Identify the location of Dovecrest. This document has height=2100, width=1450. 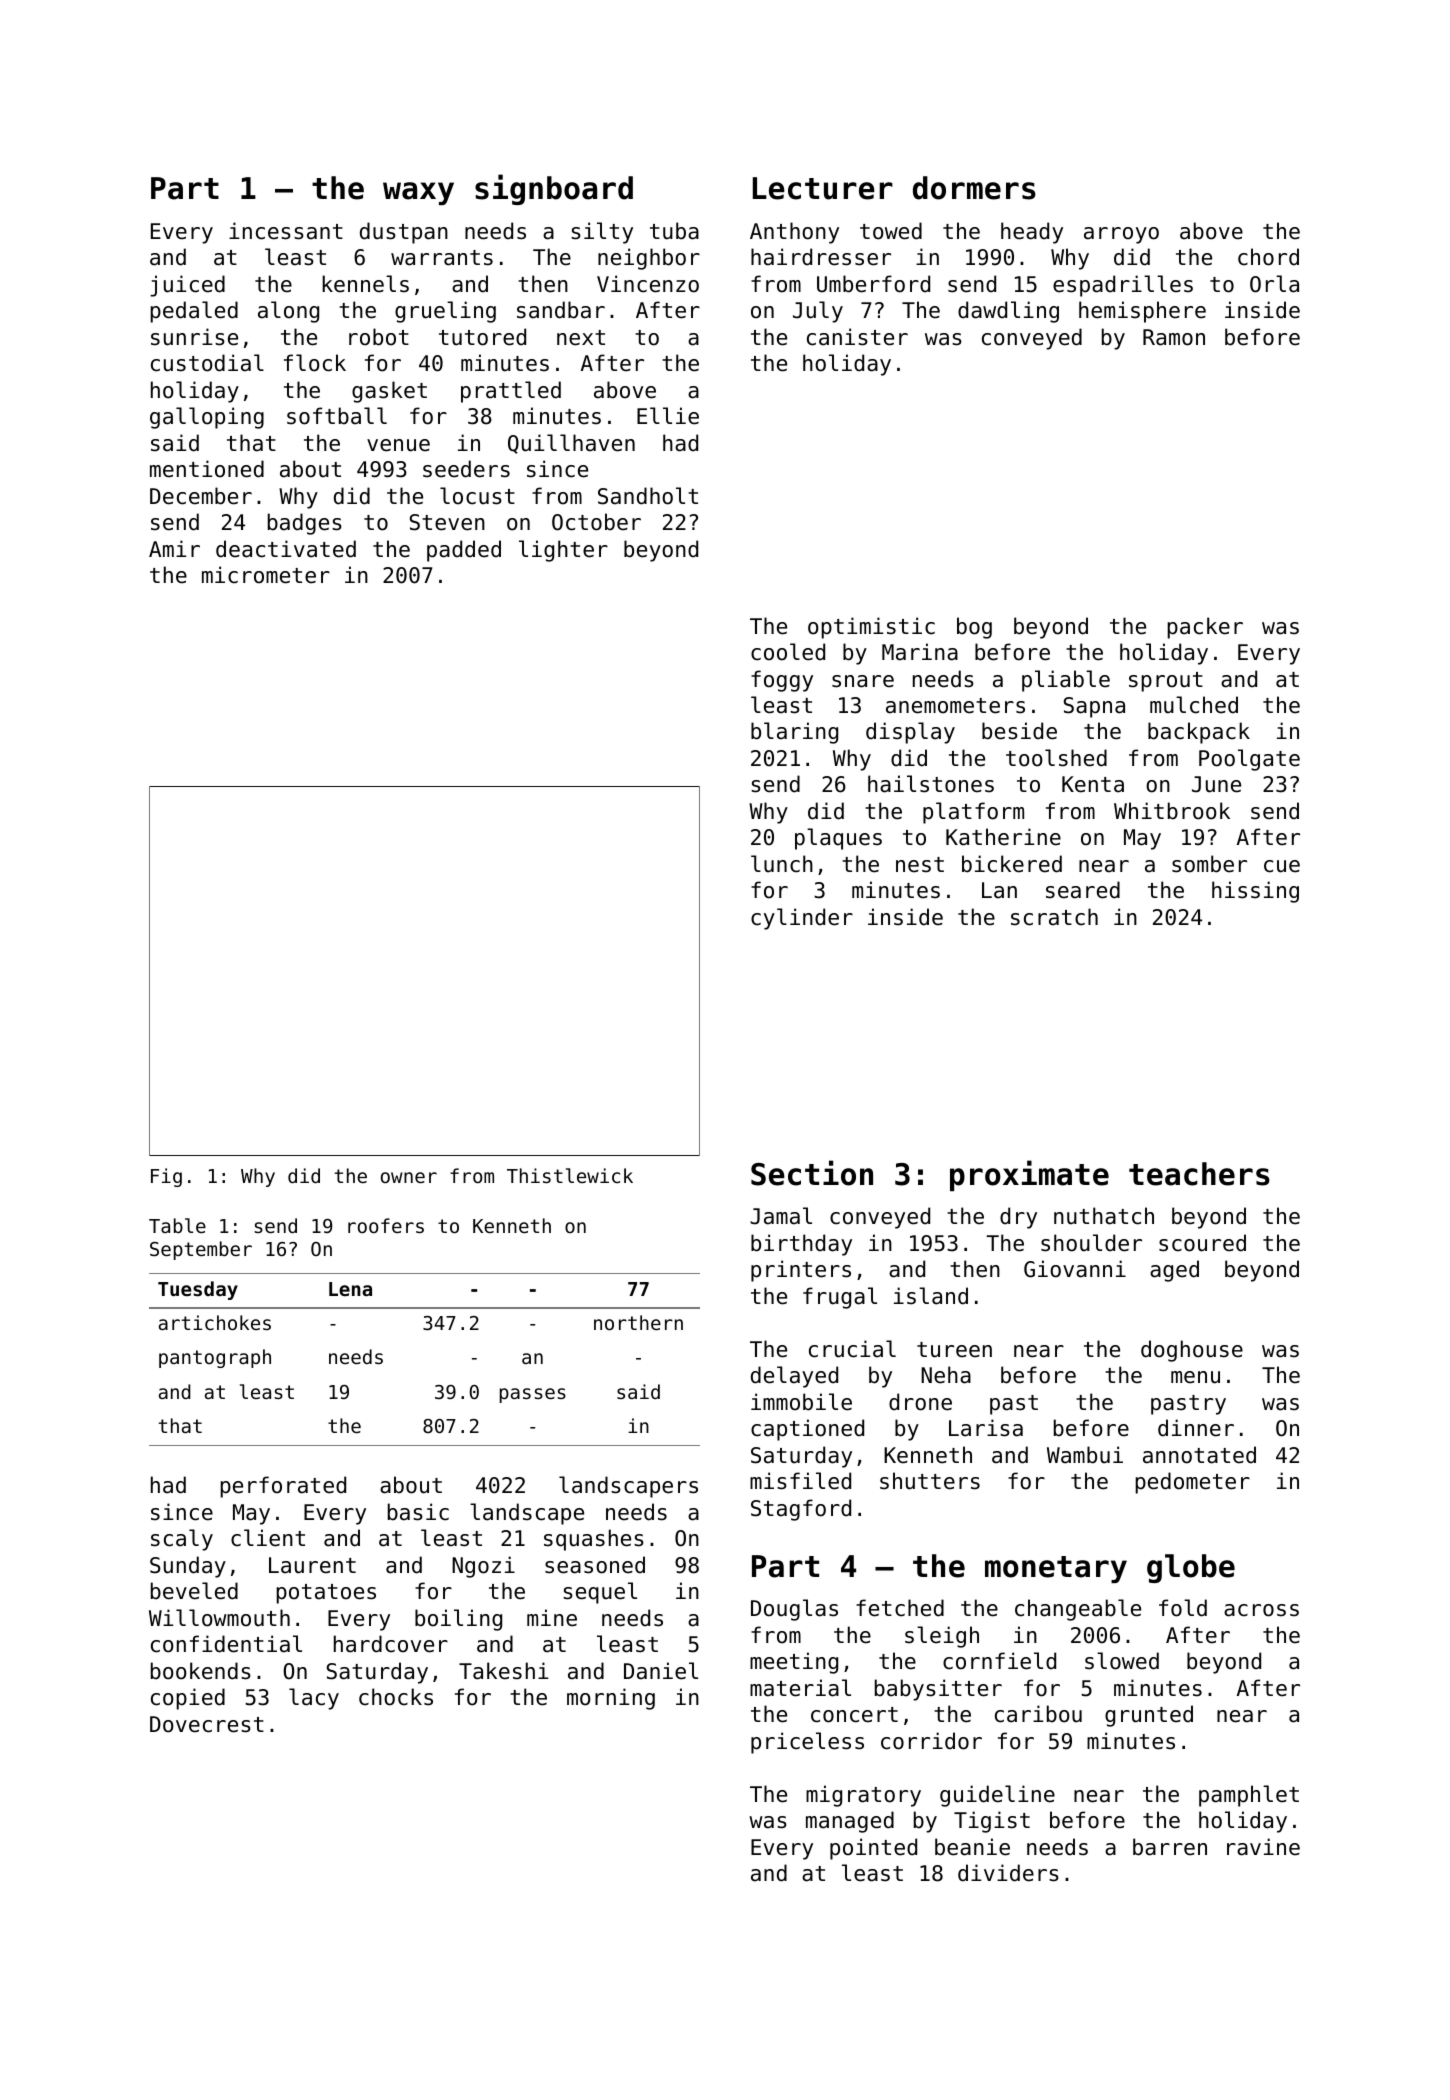
(207, 1724).
